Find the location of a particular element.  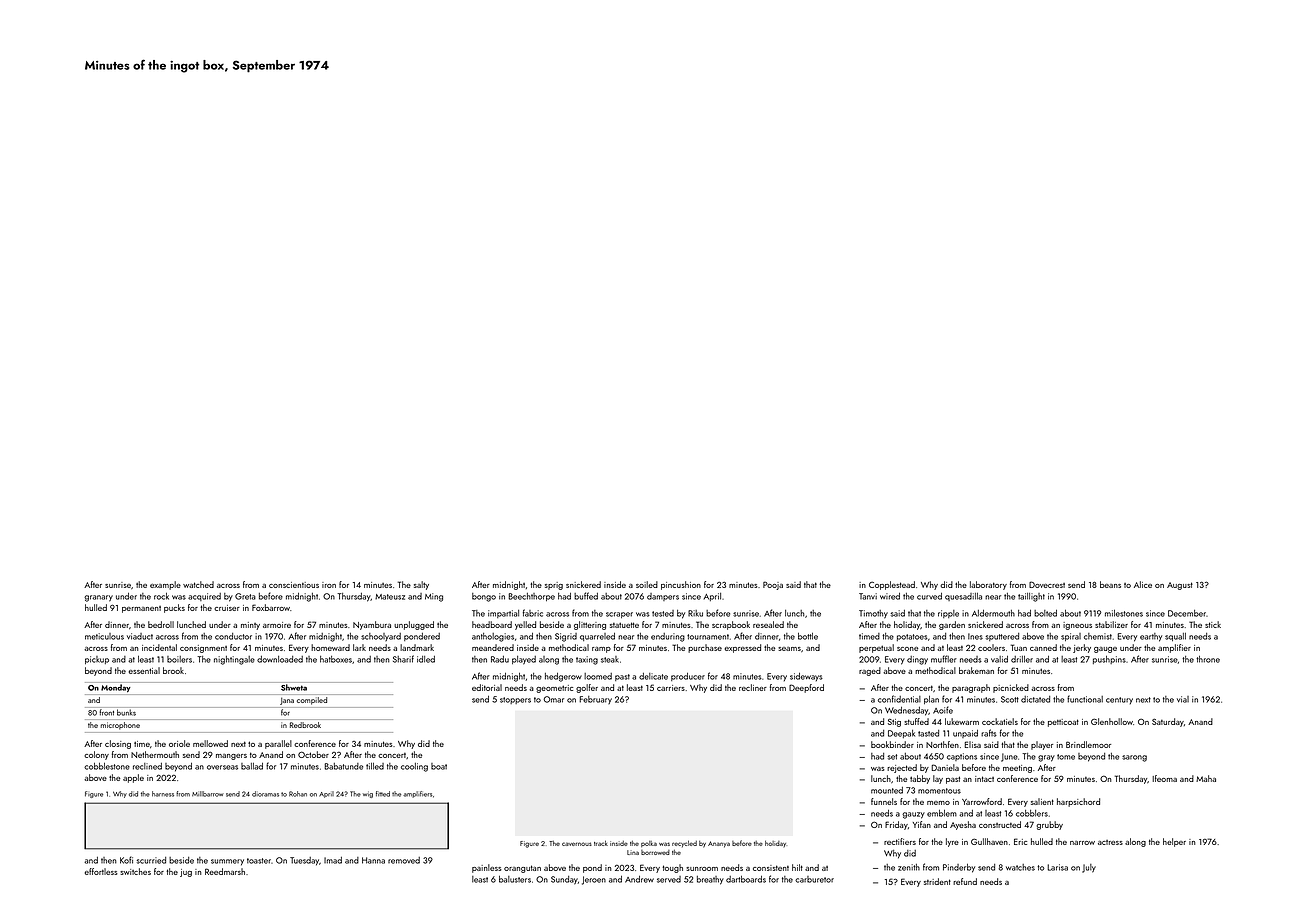

conscientious is located at coordinates (294, 585).
